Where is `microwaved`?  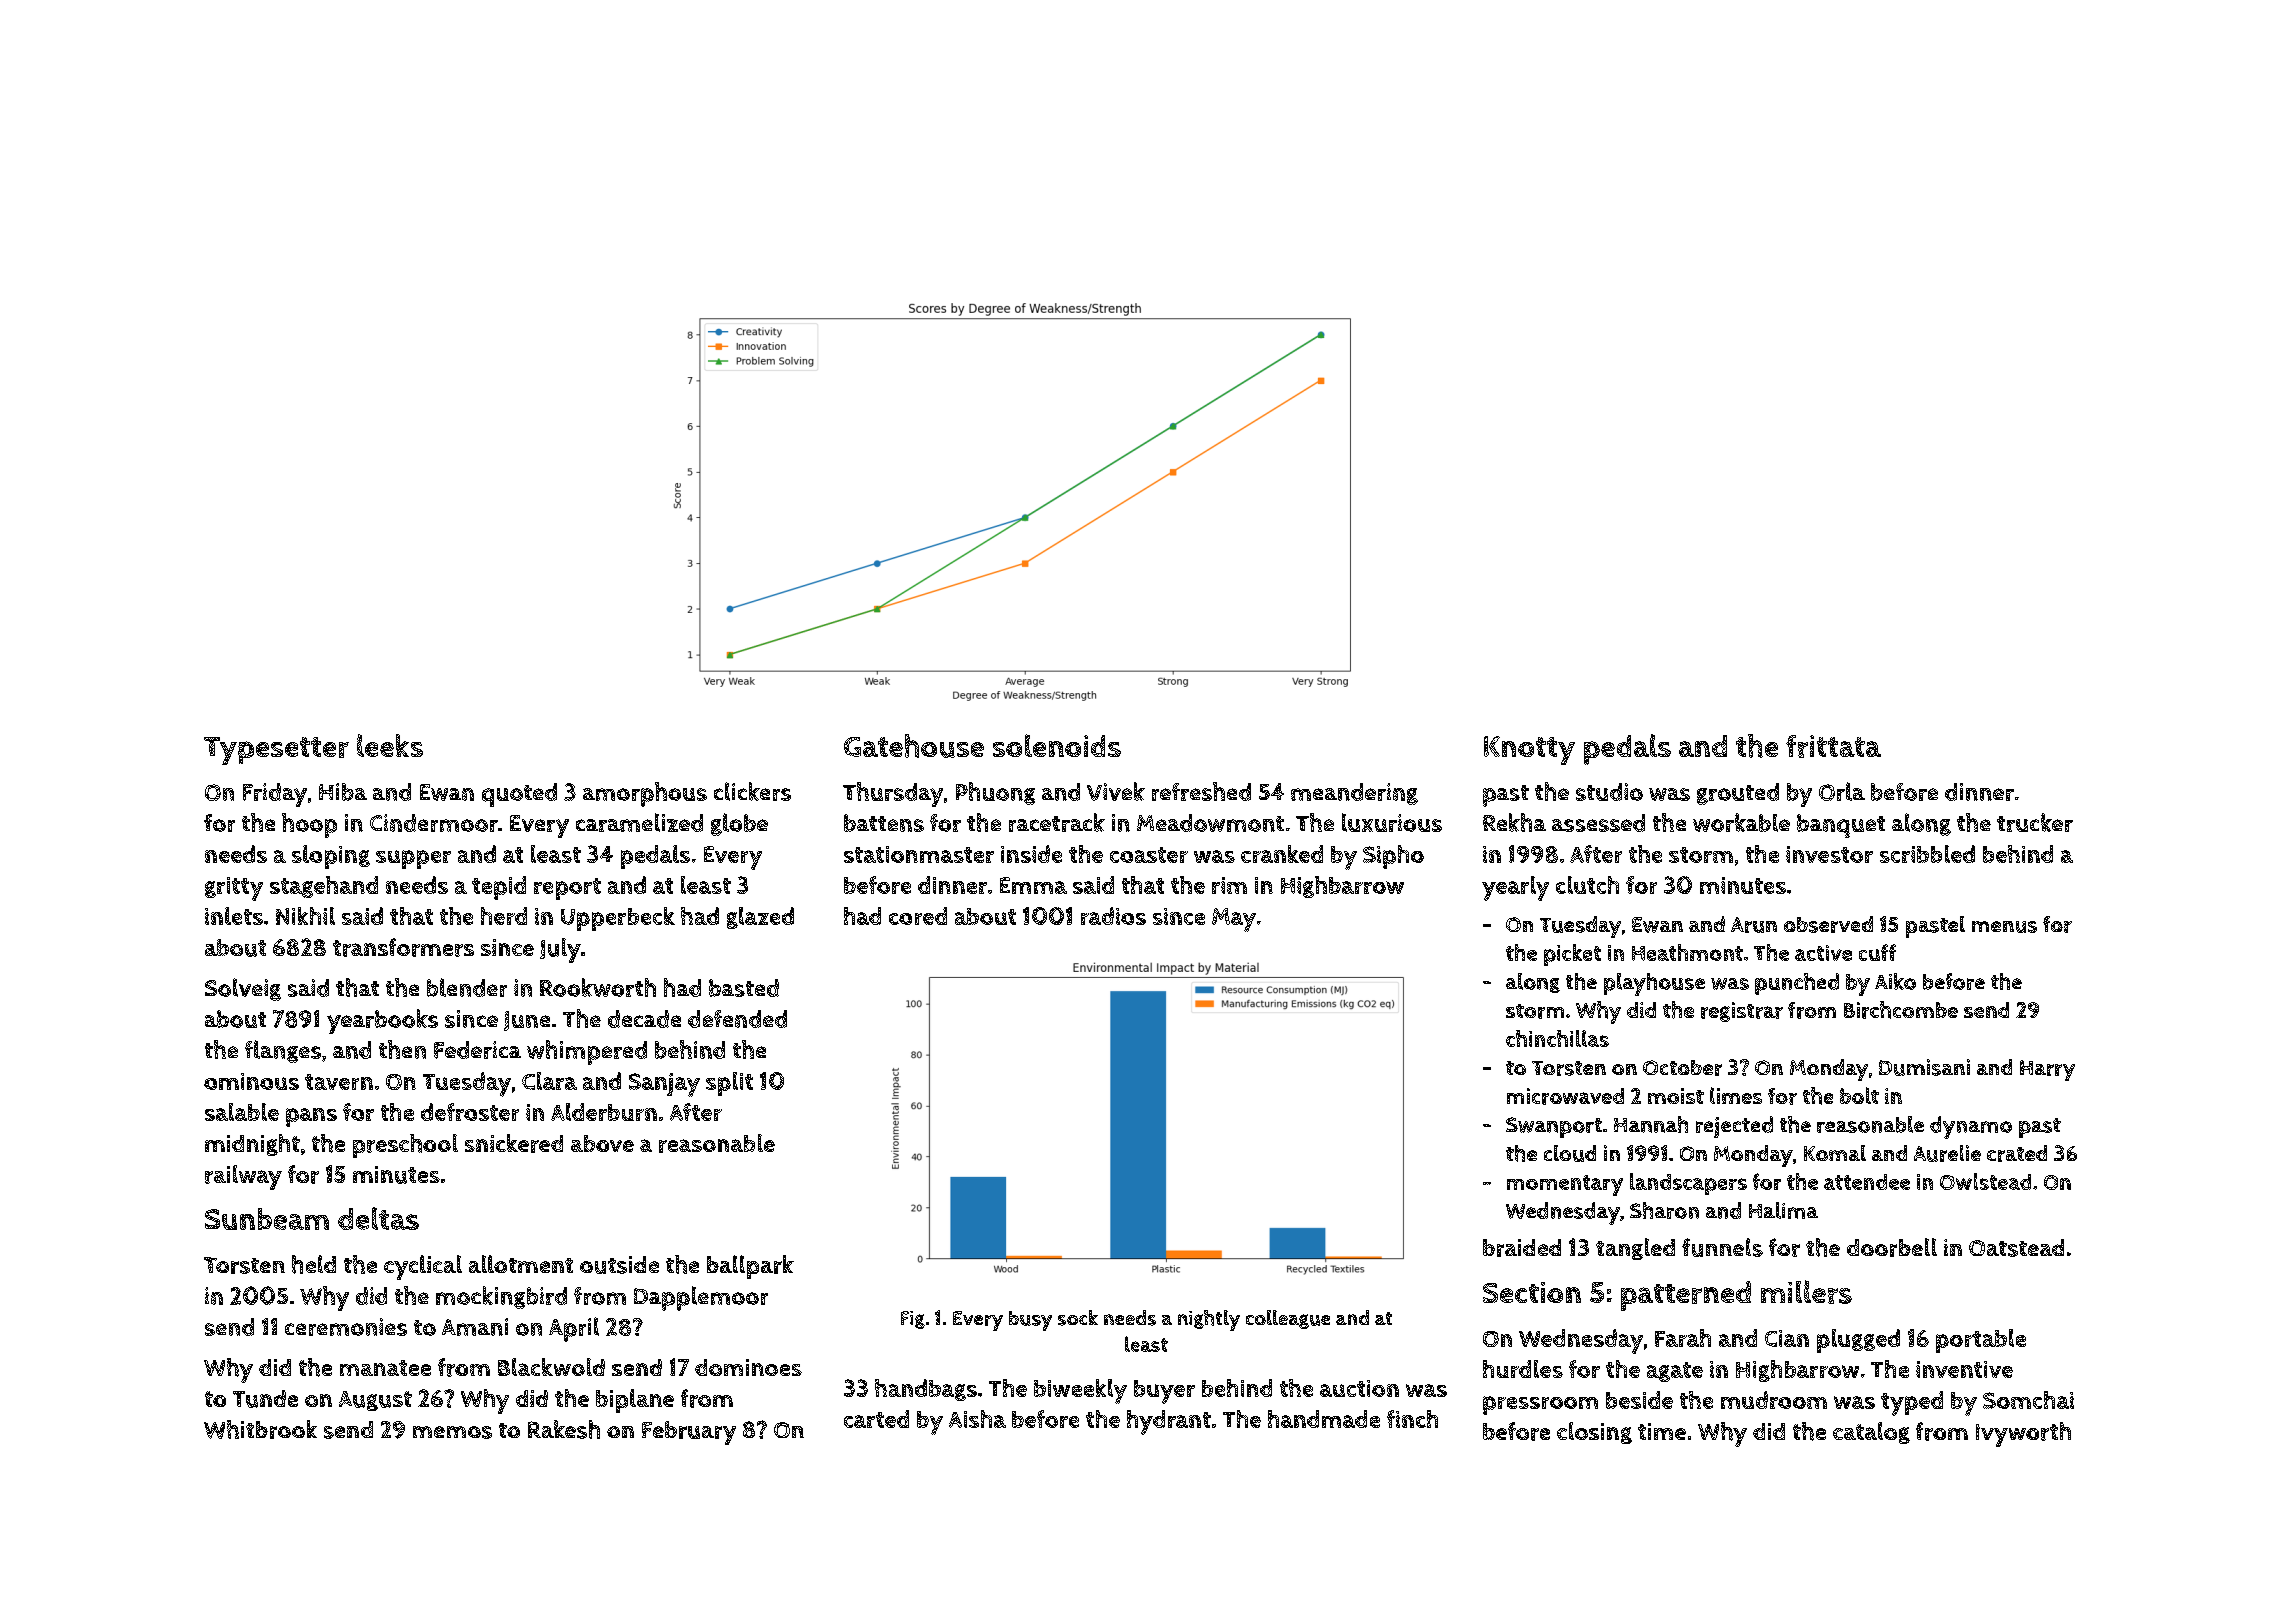
microwaved is located at coordinates (1565, 1096).
